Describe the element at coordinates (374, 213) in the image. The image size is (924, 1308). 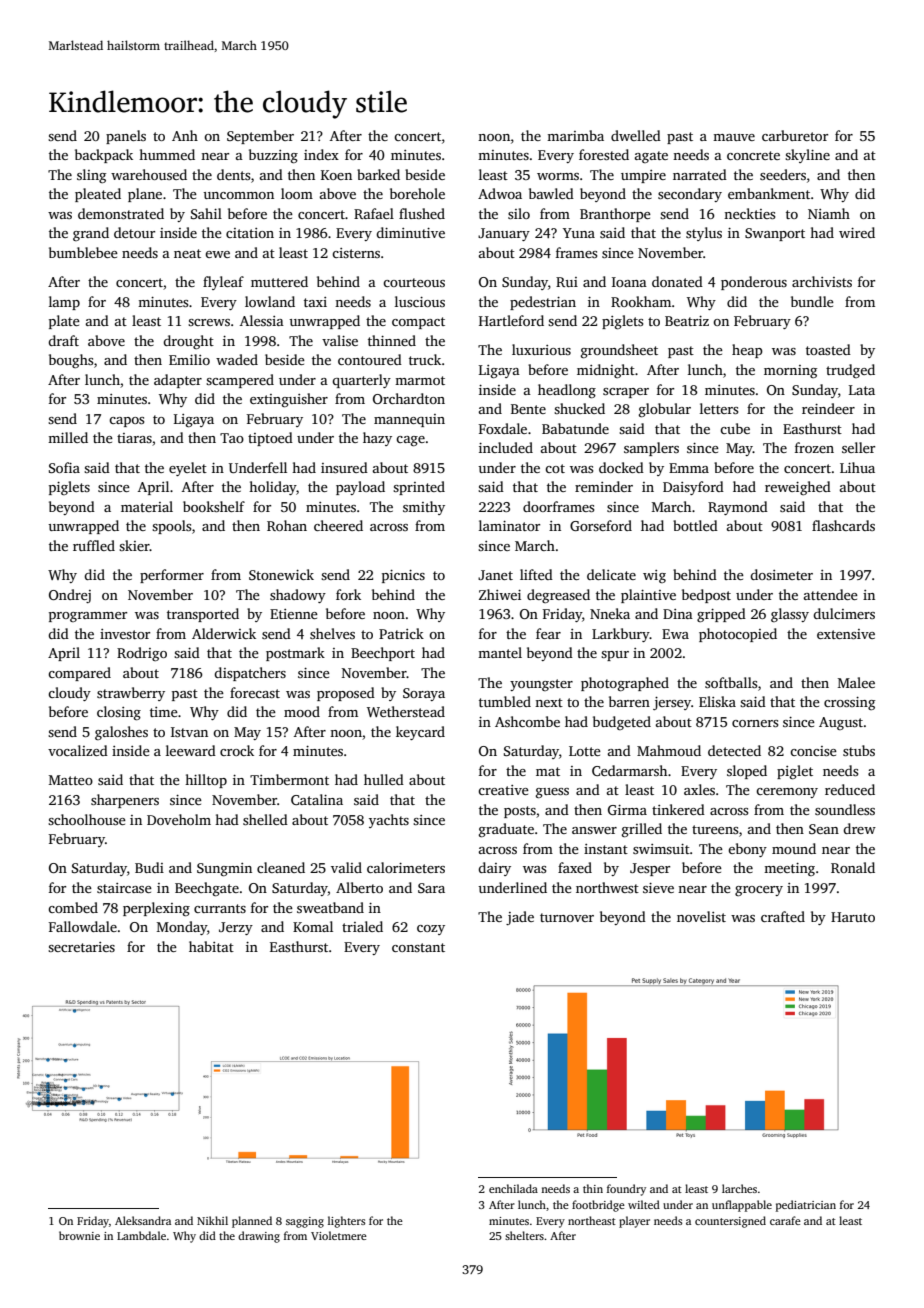
I see `Rafael` at that location.
